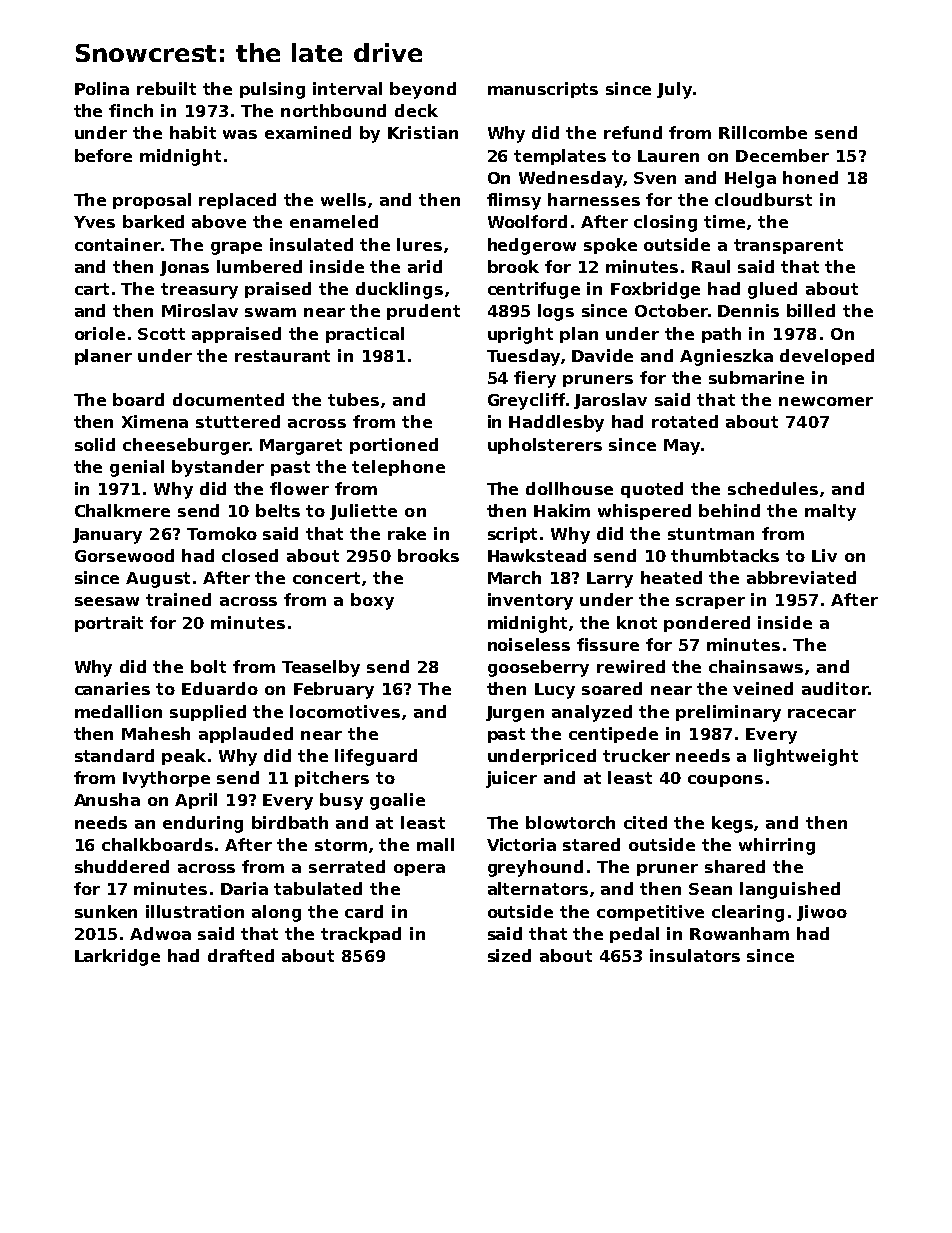 This image has width=952, height=1233. What do you see at coordinates (520, 335) in the image?
I see `upright` at bounding box center [520, 335].
